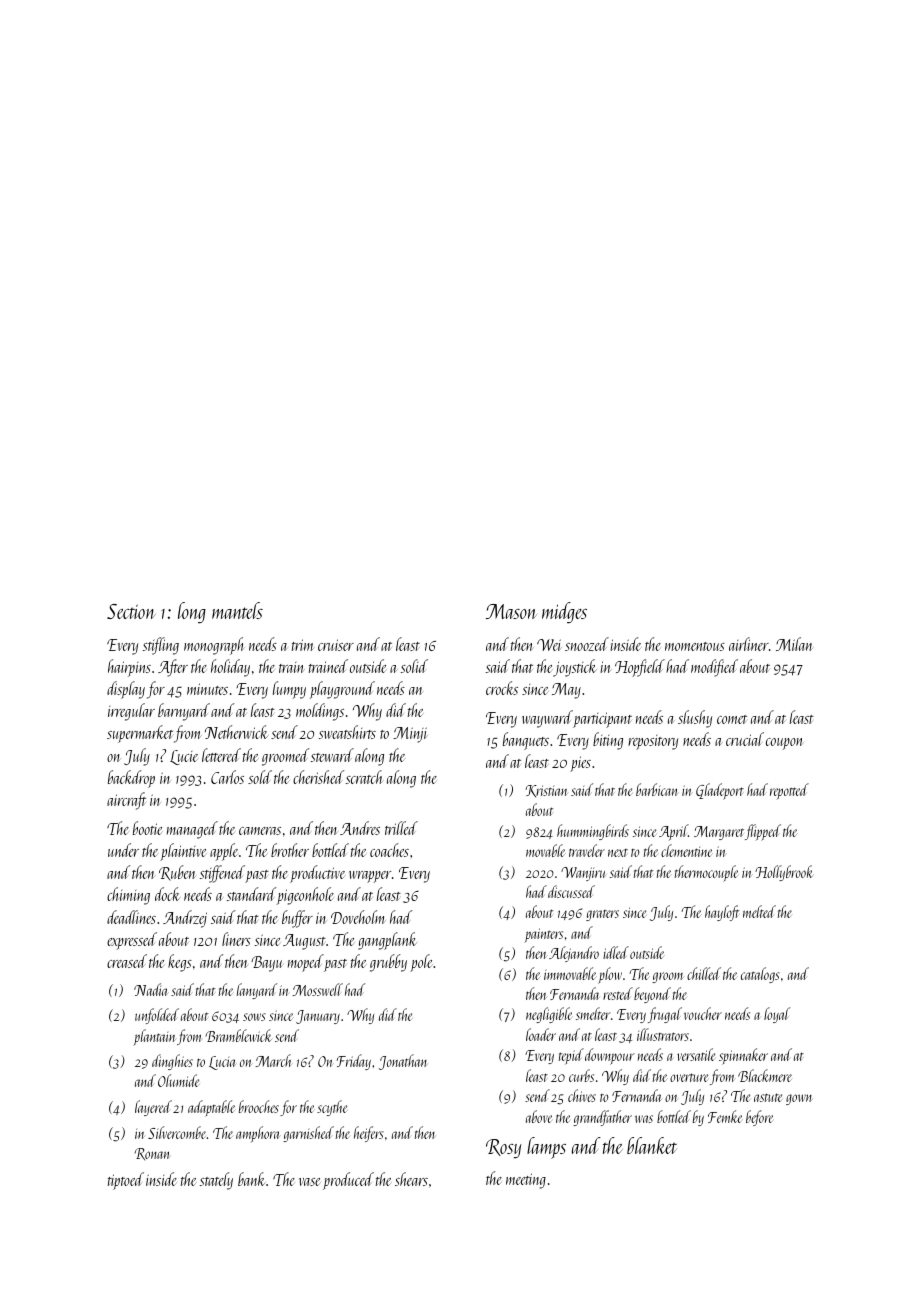 The image size is (924, 1311). What do you see at coordinates (526, 741) in the document?
I see `banquets` at bounding box center [526, 741].
